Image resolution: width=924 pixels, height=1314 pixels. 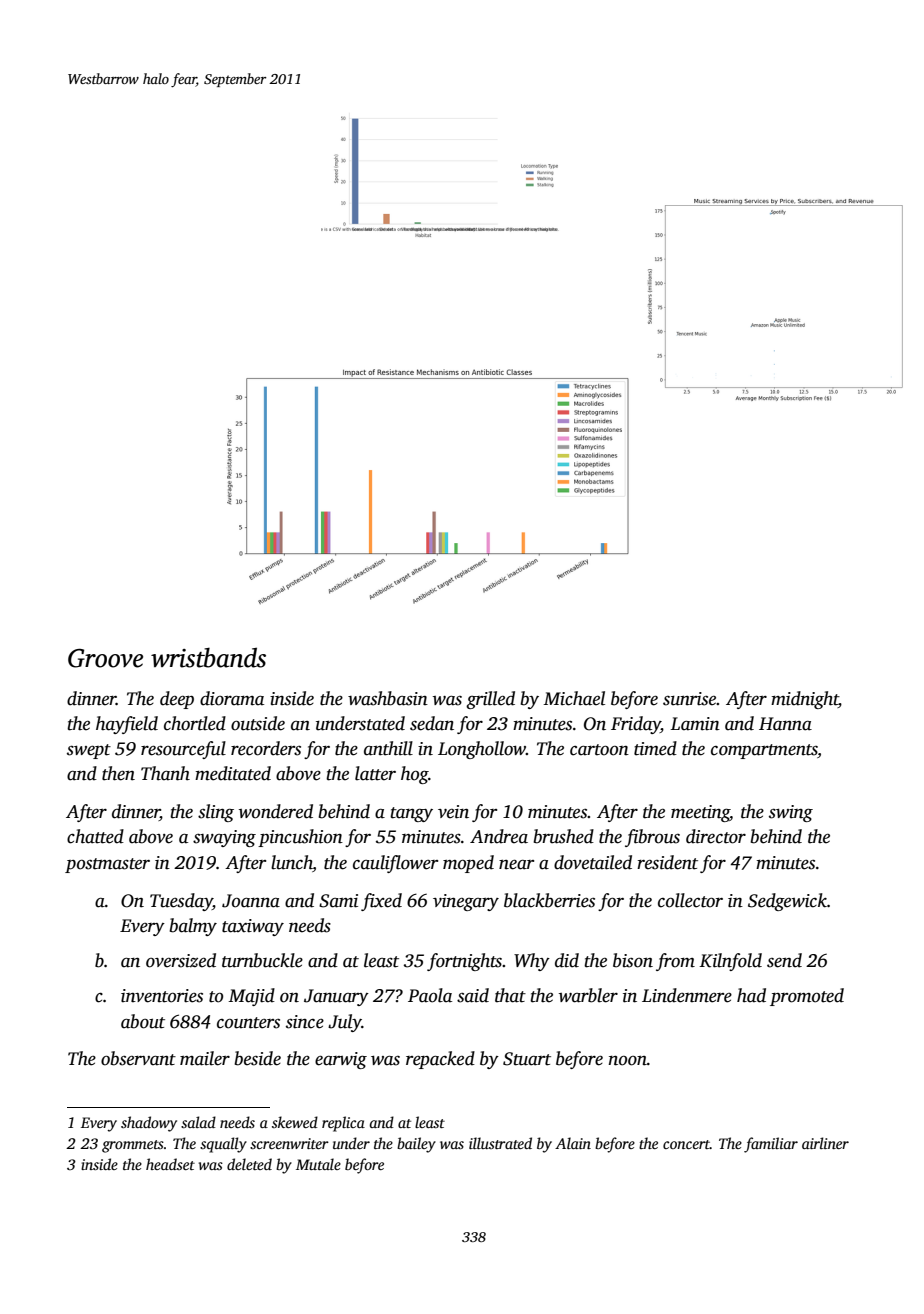 I want to click on concert, so click(x=686, y=1144).
